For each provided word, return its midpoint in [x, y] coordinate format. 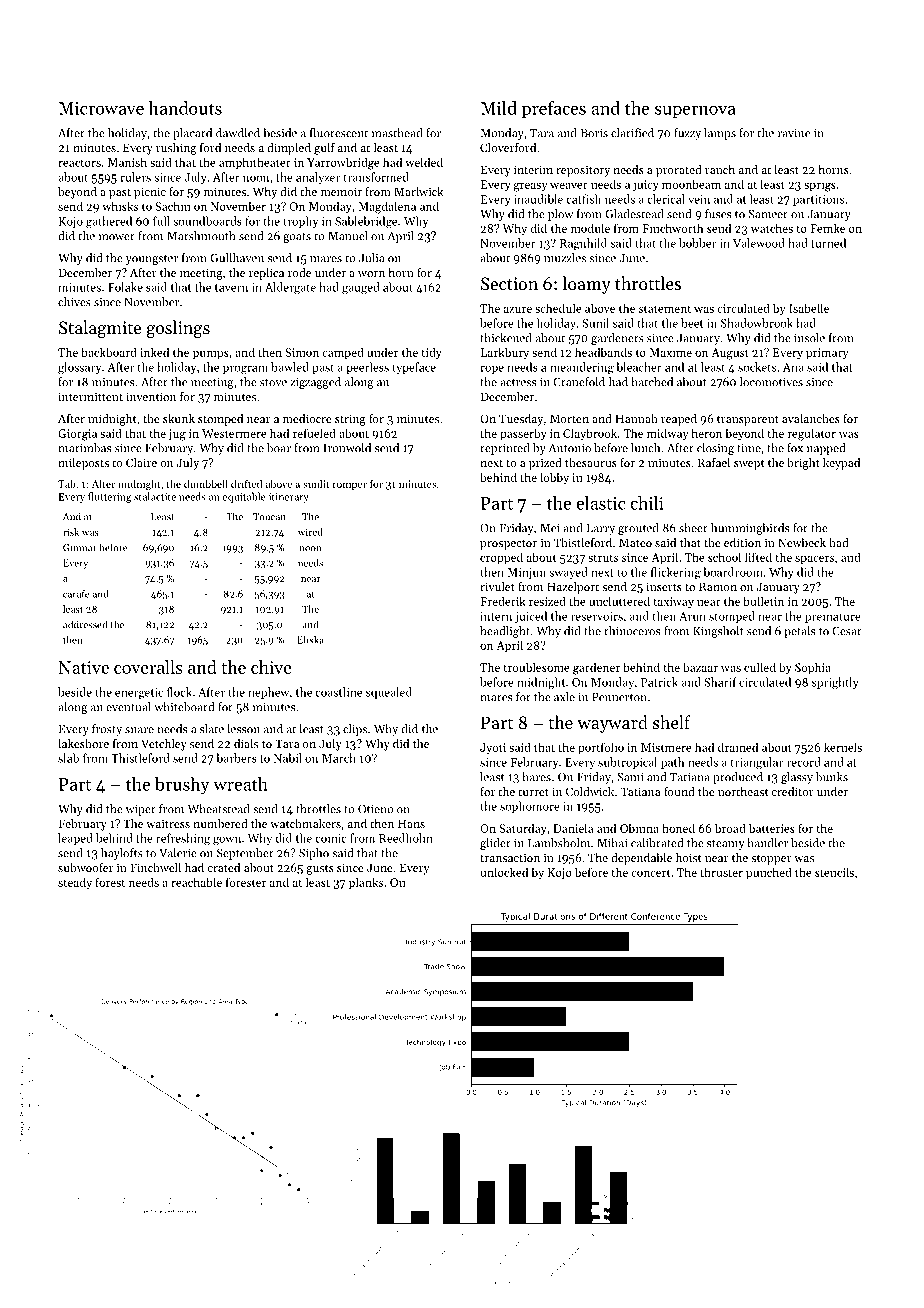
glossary [79, 368]
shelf [672, 722]
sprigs [820, 186]
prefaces [554, 109]
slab [68, 758]
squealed [389, 693]
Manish [127, 162]
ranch [720, 169]
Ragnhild [583, 244]
